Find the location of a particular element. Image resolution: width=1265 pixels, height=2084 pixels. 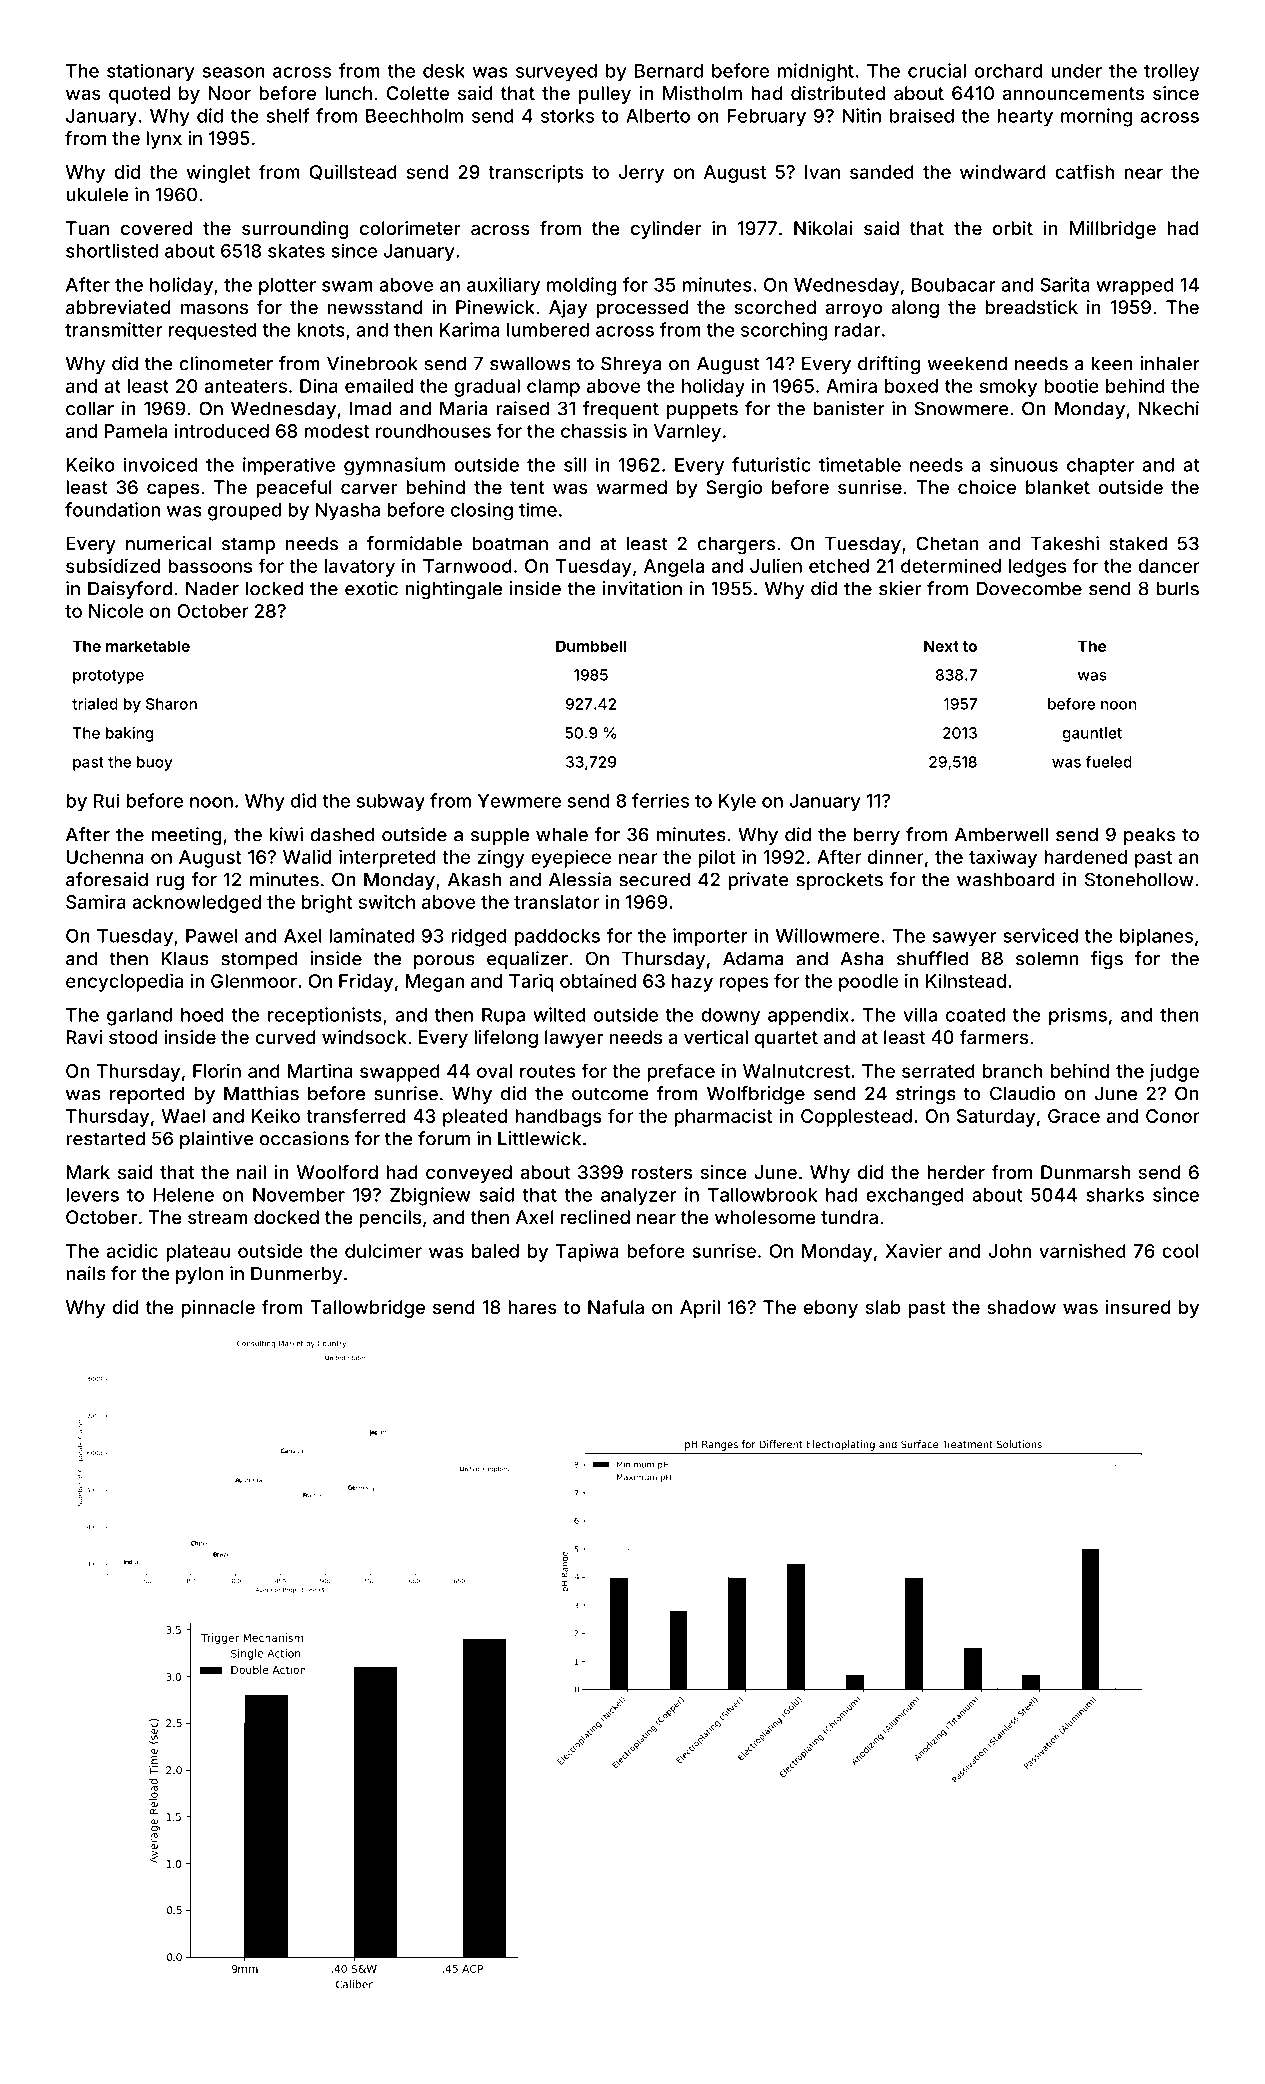

Nafula is located at coordinates (616, 1307).
